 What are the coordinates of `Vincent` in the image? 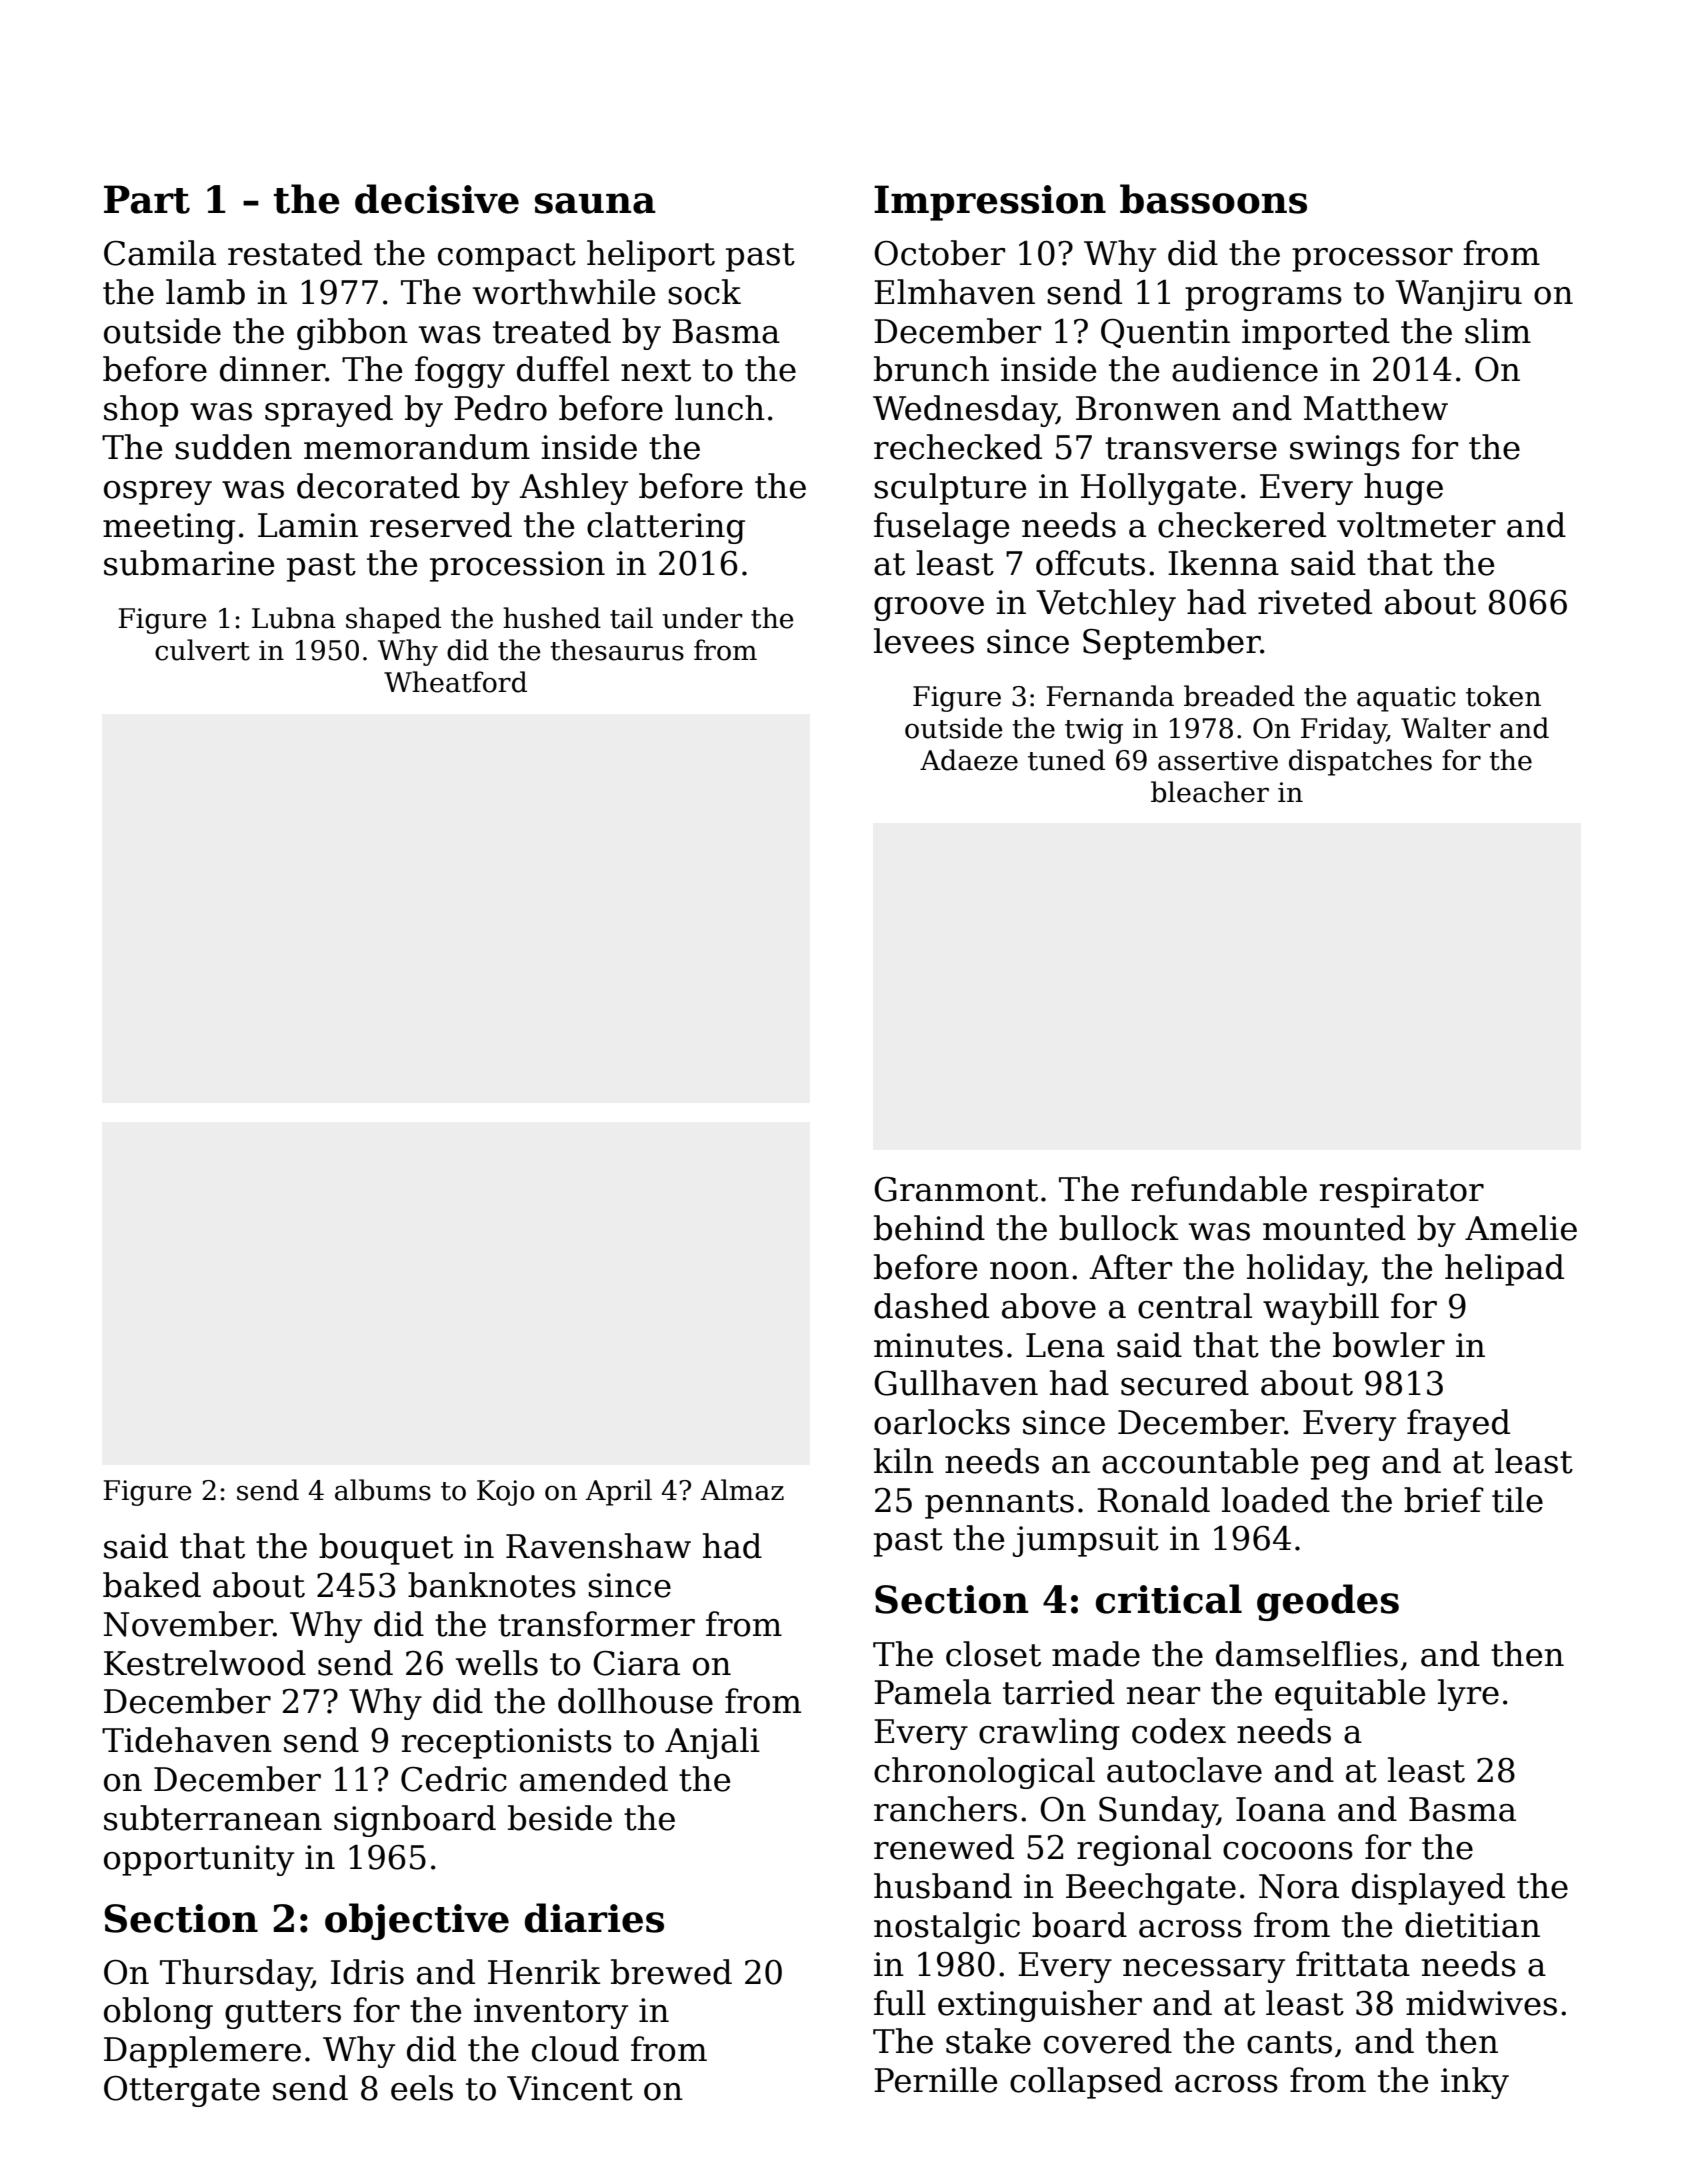 It's located at (570, 2088).
